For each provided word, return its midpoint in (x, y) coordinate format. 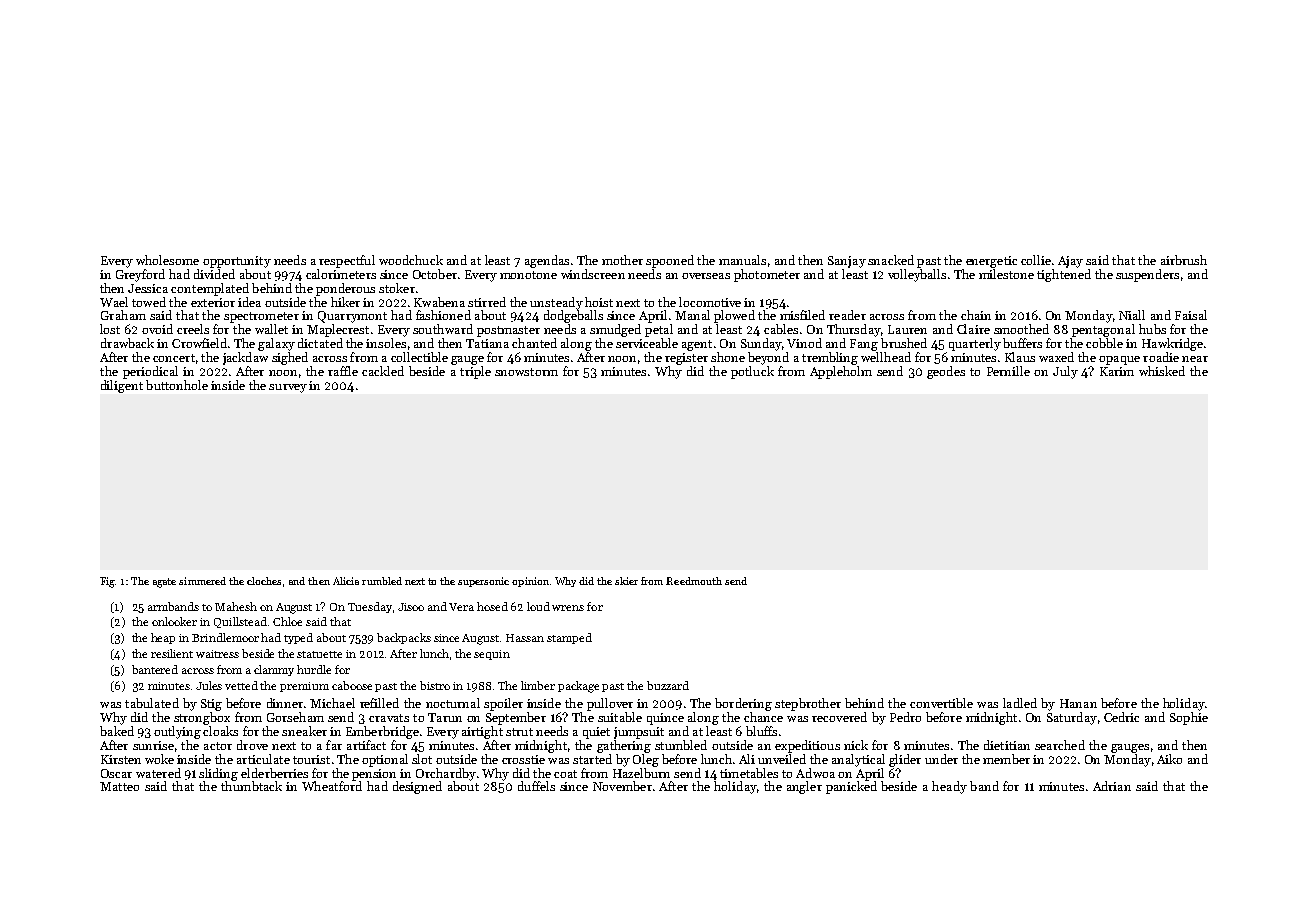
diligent (122, 386)
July (1065, 372)
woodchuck (411, 260)
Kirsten (121, 759)
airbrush (1184, 260)
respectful (347, 261)
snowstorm (526, 372)
